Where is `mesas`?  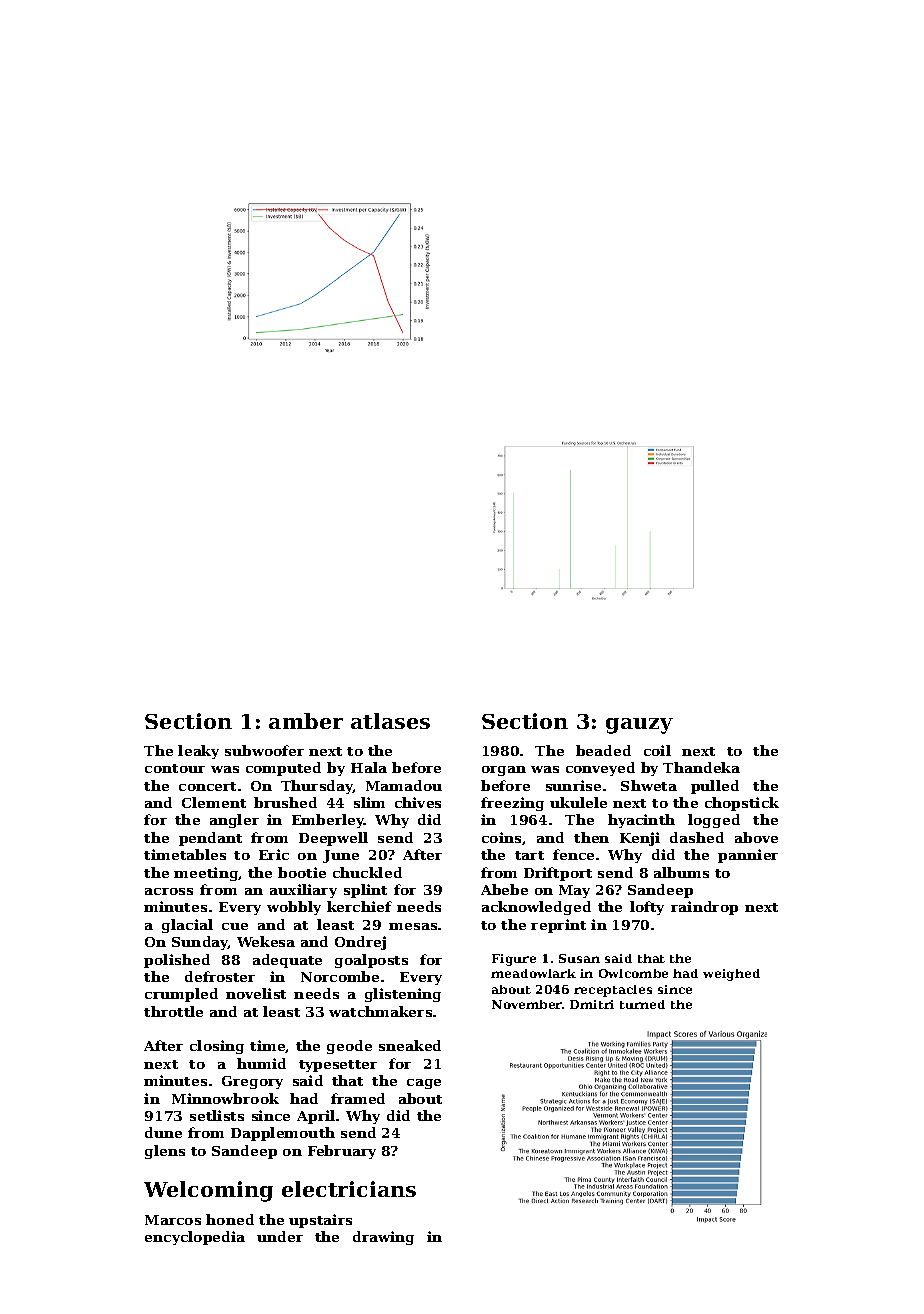
mesas is located at coordinates (413, 926).
